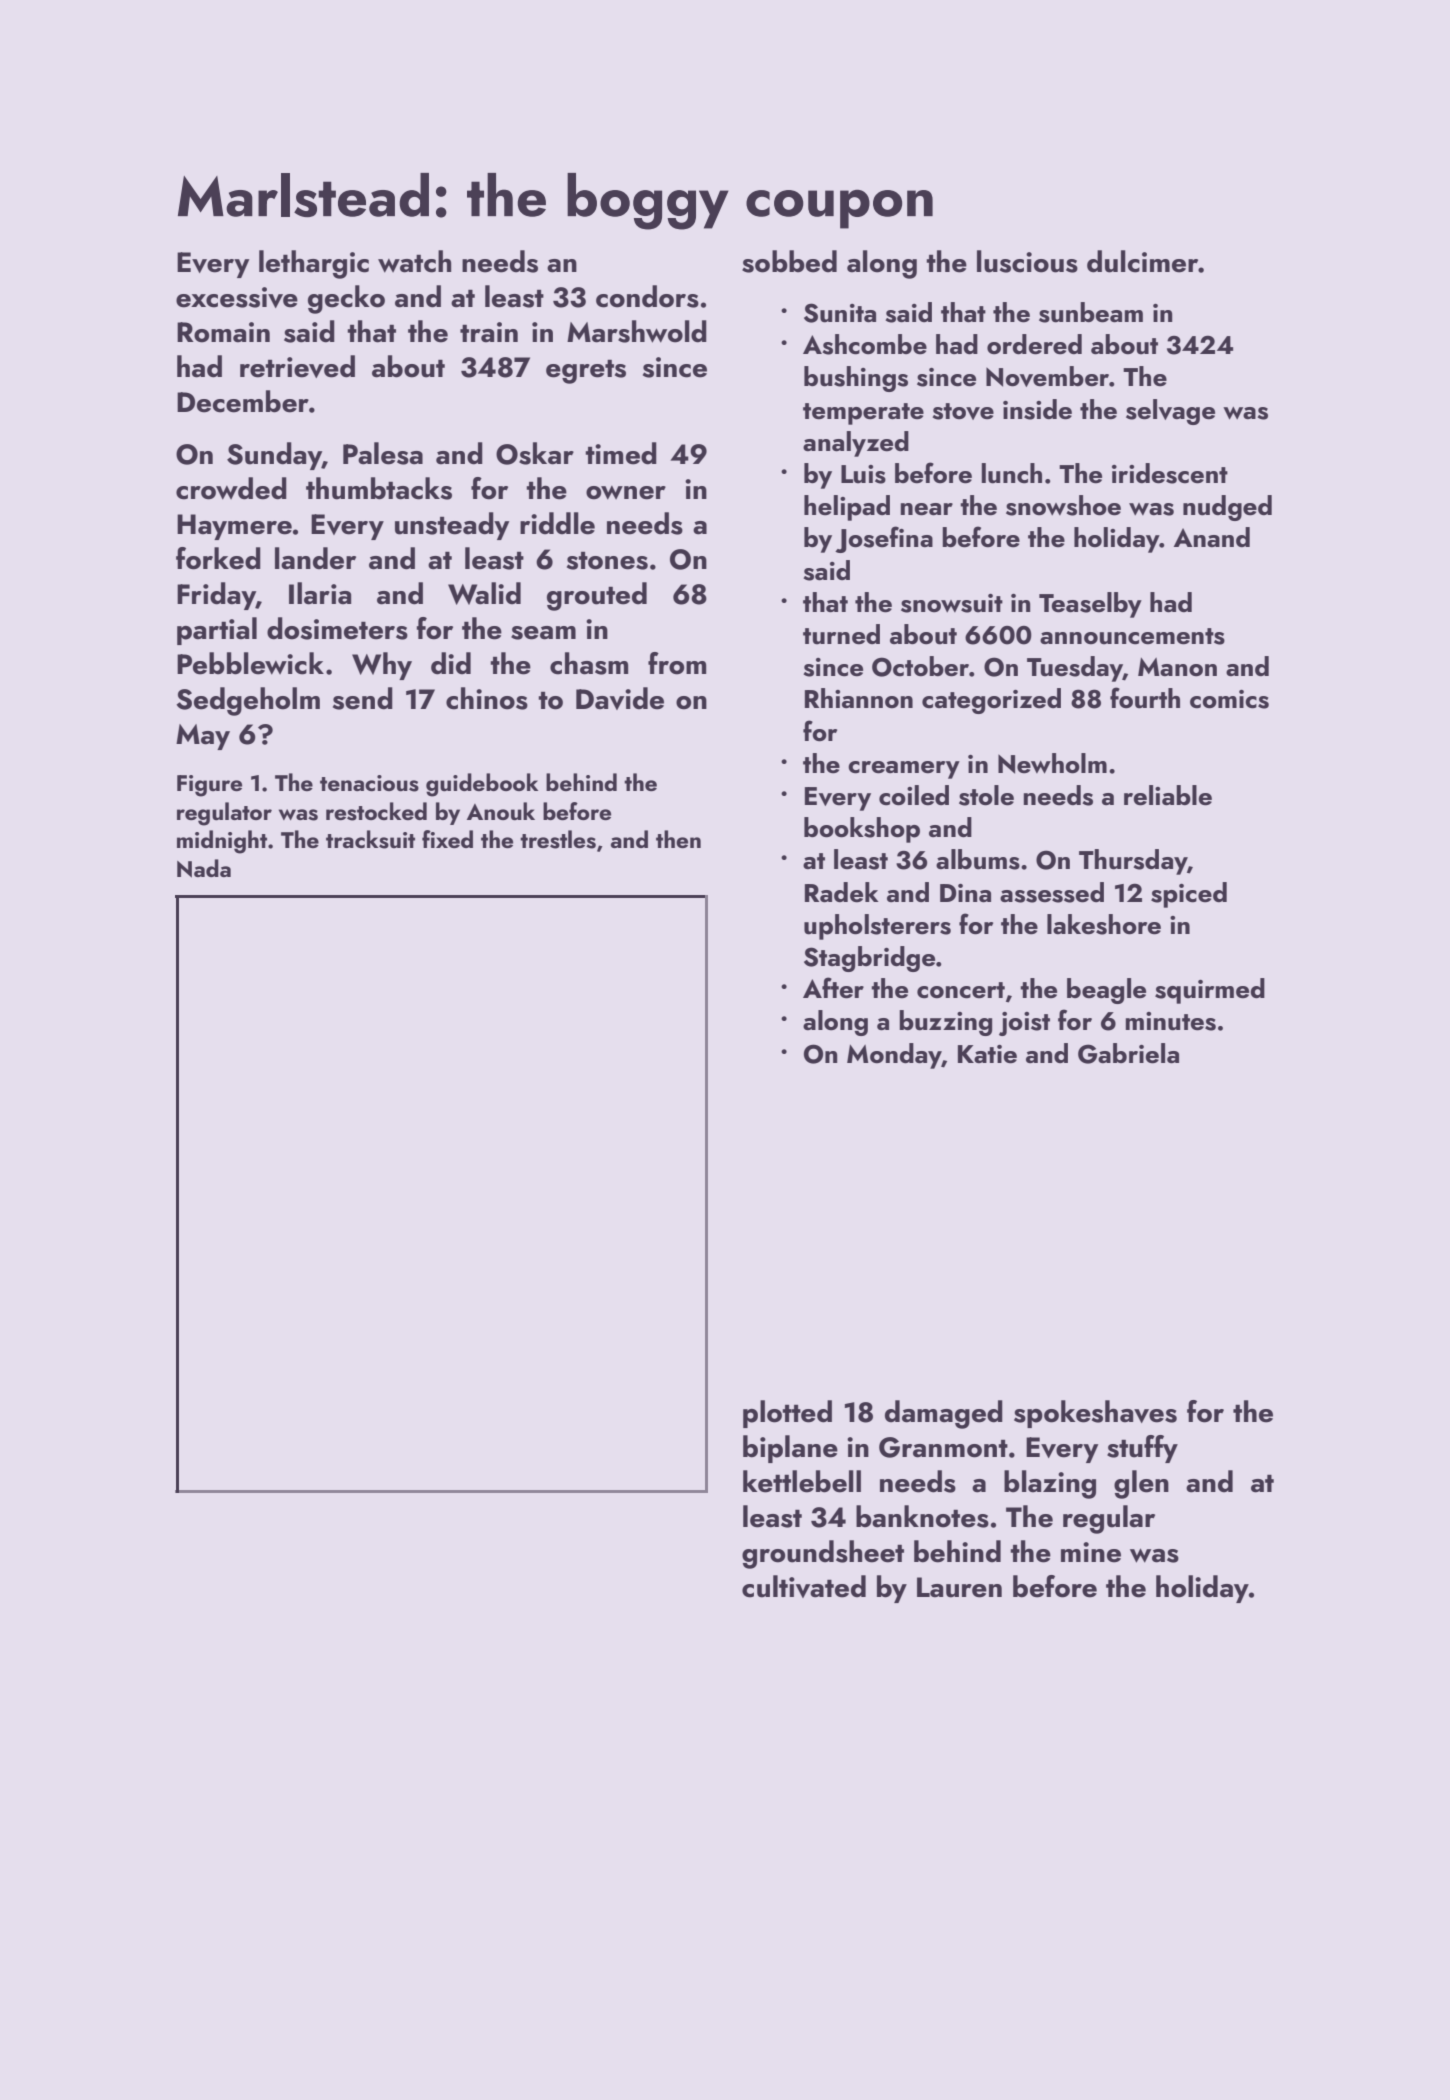 This screenshot has height=2100, width=1450. Describe the element at coordinates (869, 959) in the screenshot. I see `Stagbridge` at that location.
